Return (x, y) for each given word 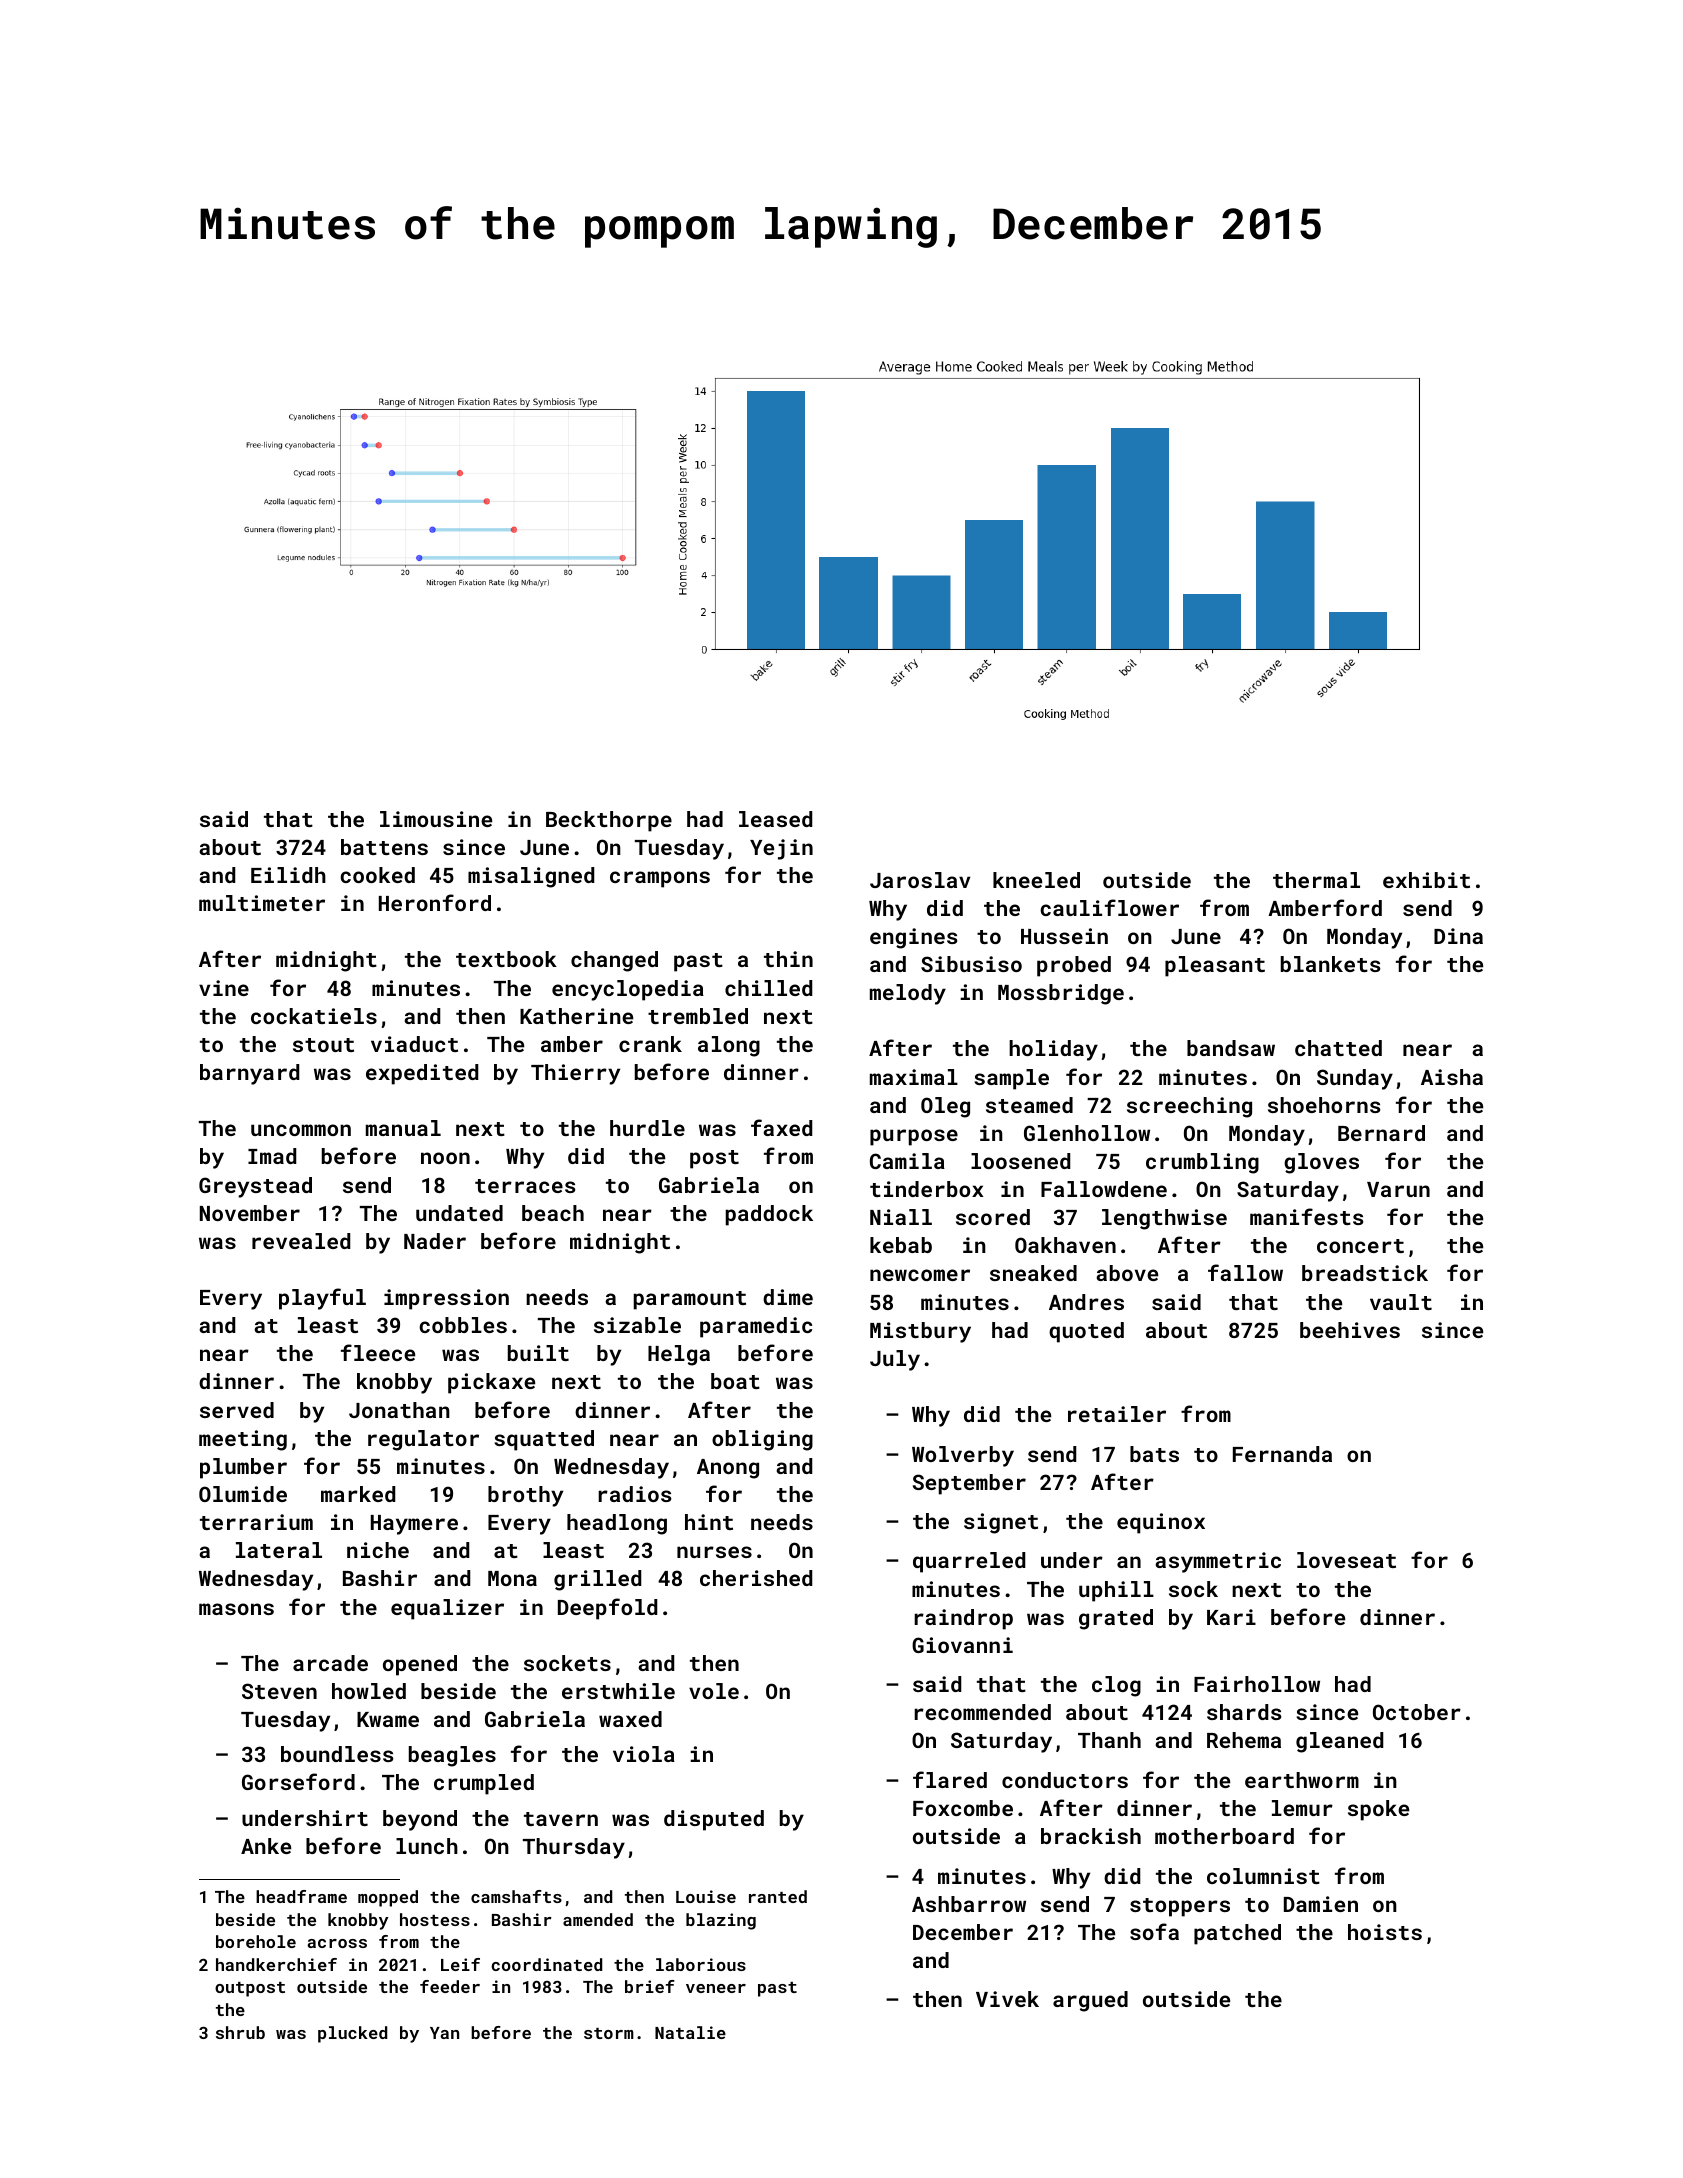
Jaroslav (920, 880)
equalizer (447, 1609)
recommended (982, 1712)
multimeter (262, 903)
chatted (1338, 1048)
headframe (301, 1896)
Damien (1321, 1904)
